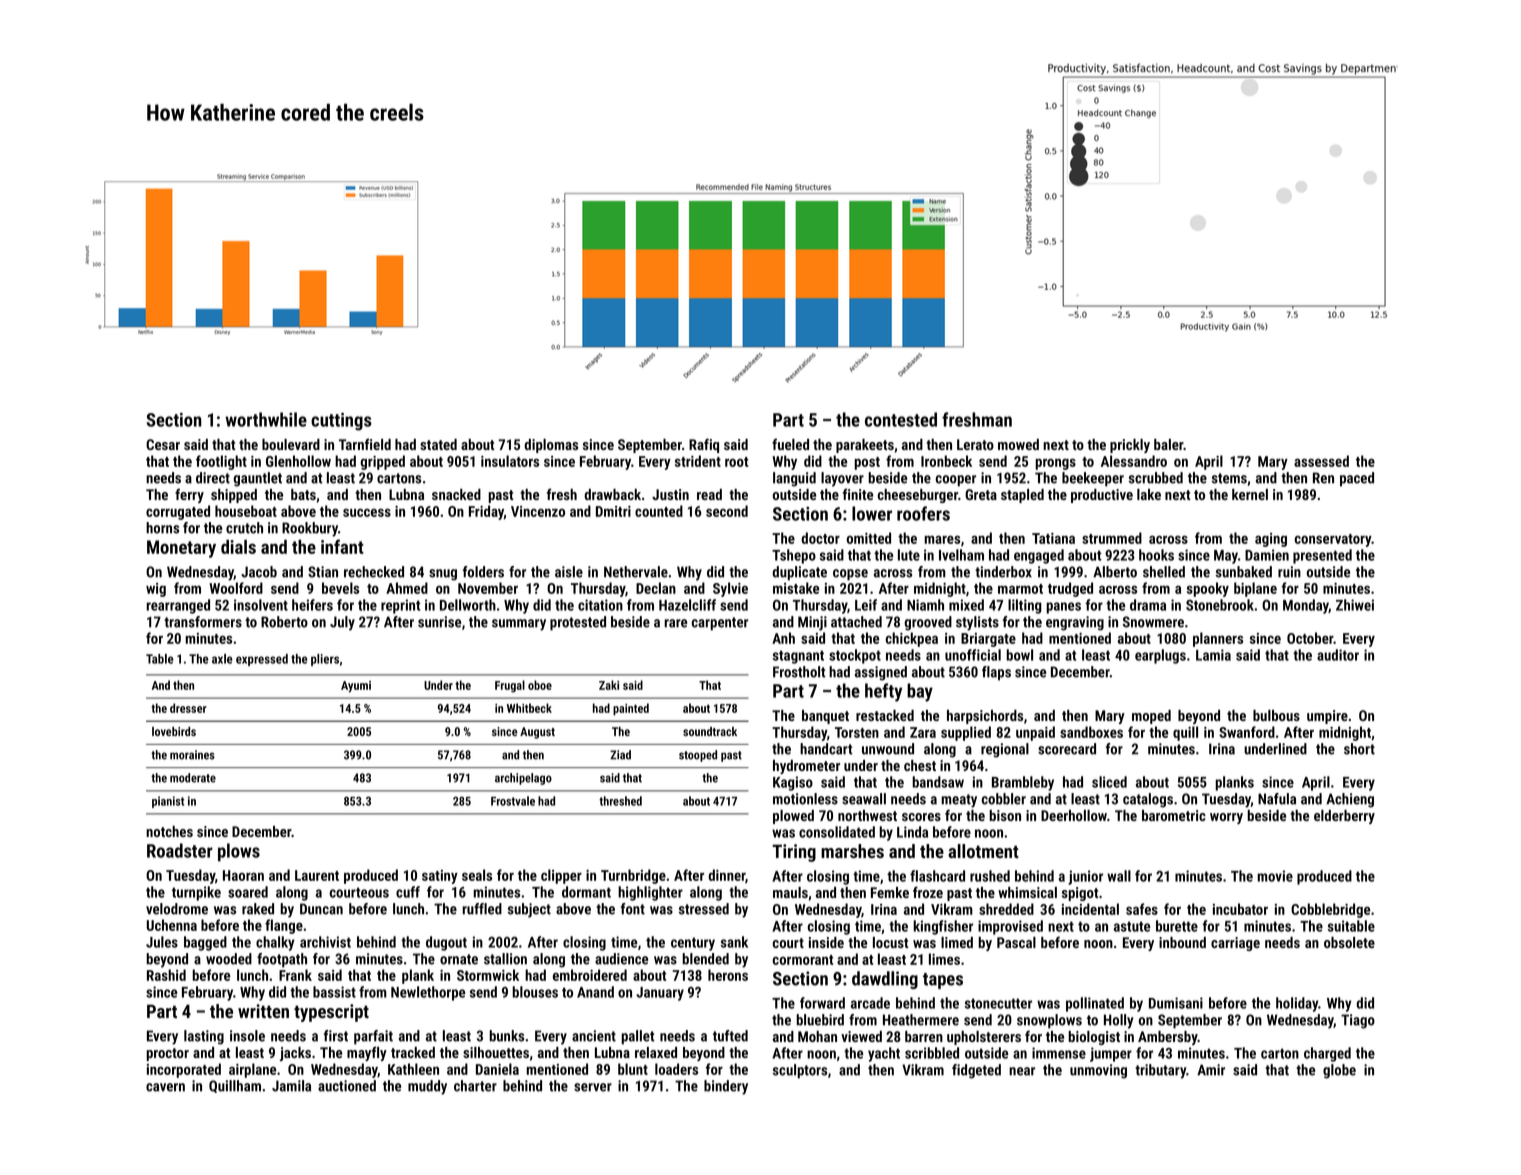 Image resolution: width=1521 pixels, height=1175 pixels. Describe the element at coordinates (184, 1070) in the image. I see `incorporated` at that location.
